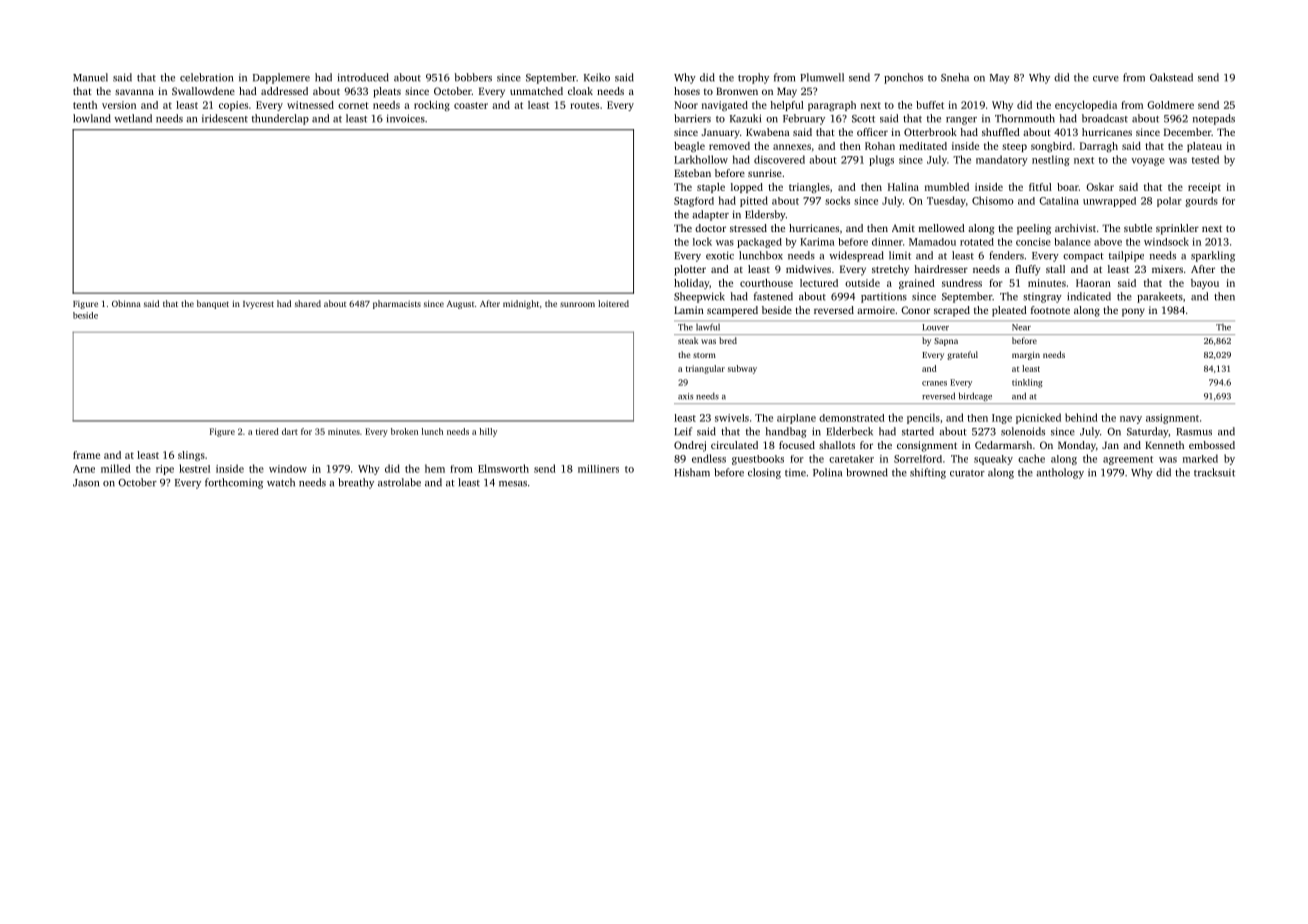 This document has width=1308, height=924. What do you see at coordinates (1205, 284) in the document?
I see `bayou` at bounding box center [1205, 284].
